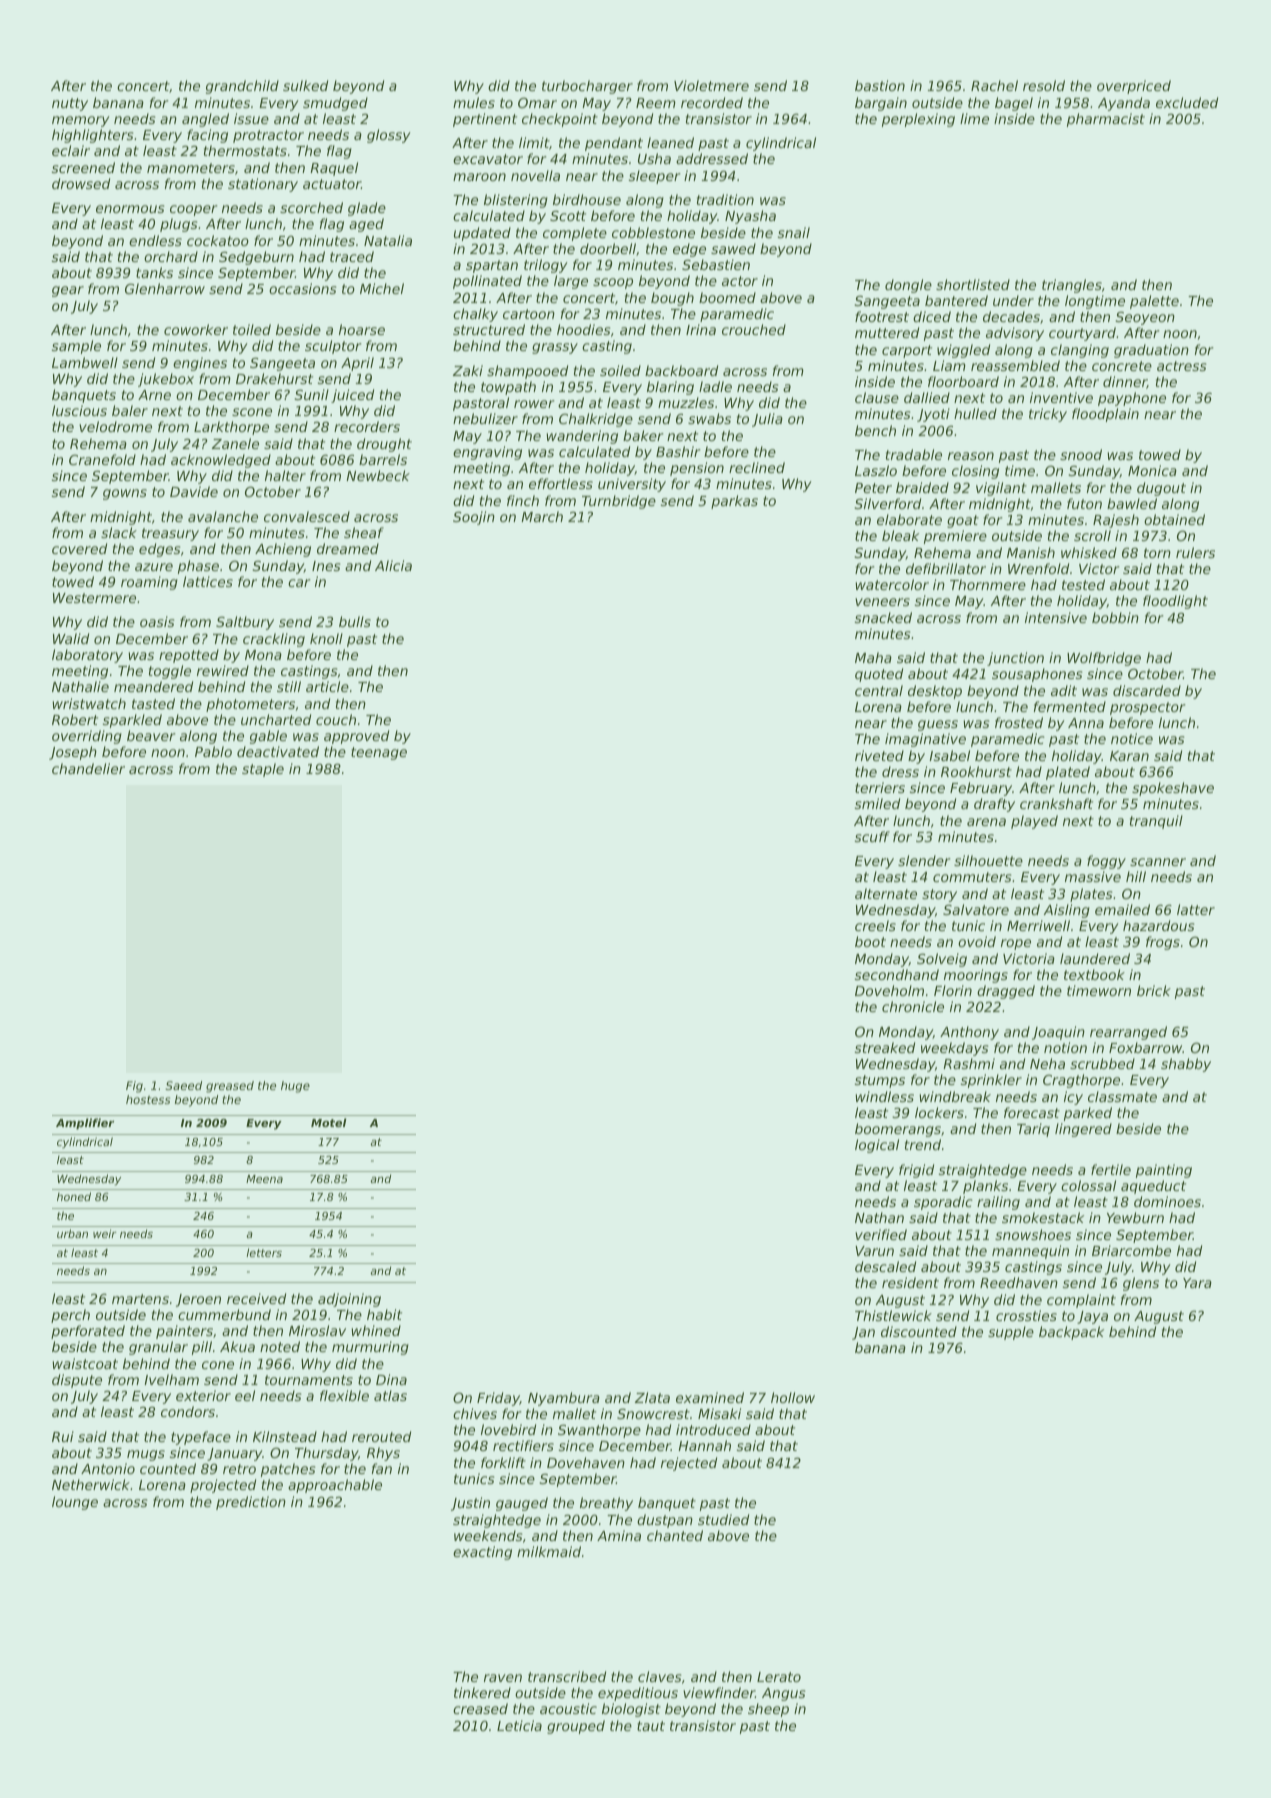 This screenshot has width=1271, height=1798. Describe the element at coordinates (886, 893) in the screenshot. I see `alternate` at that location.
